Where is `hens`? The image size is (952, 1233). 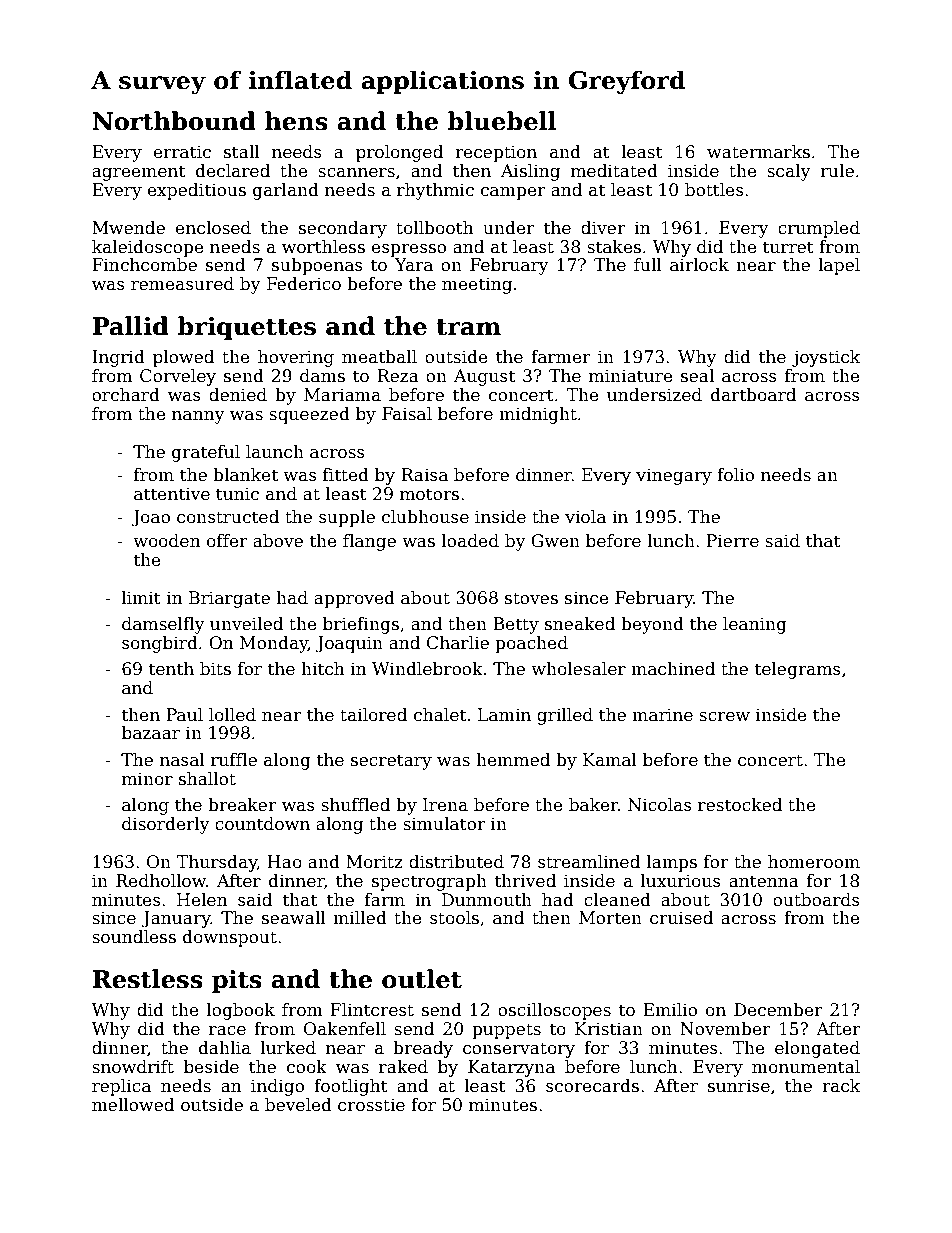 hens is located at coordinates (296, 121).
